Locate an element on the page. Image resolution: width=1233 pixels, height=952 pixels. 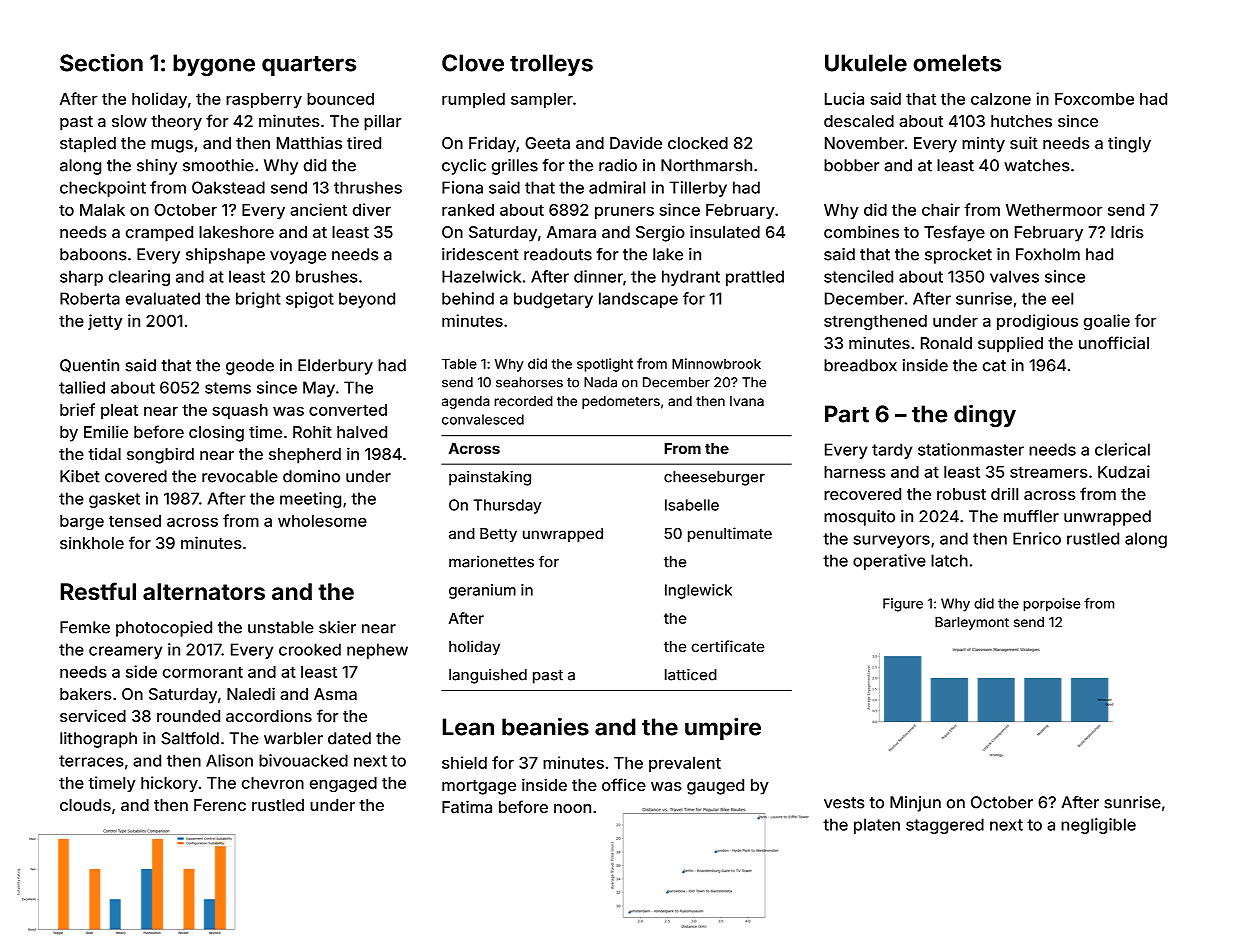
penultimate is located at coordinates (730, 534).
